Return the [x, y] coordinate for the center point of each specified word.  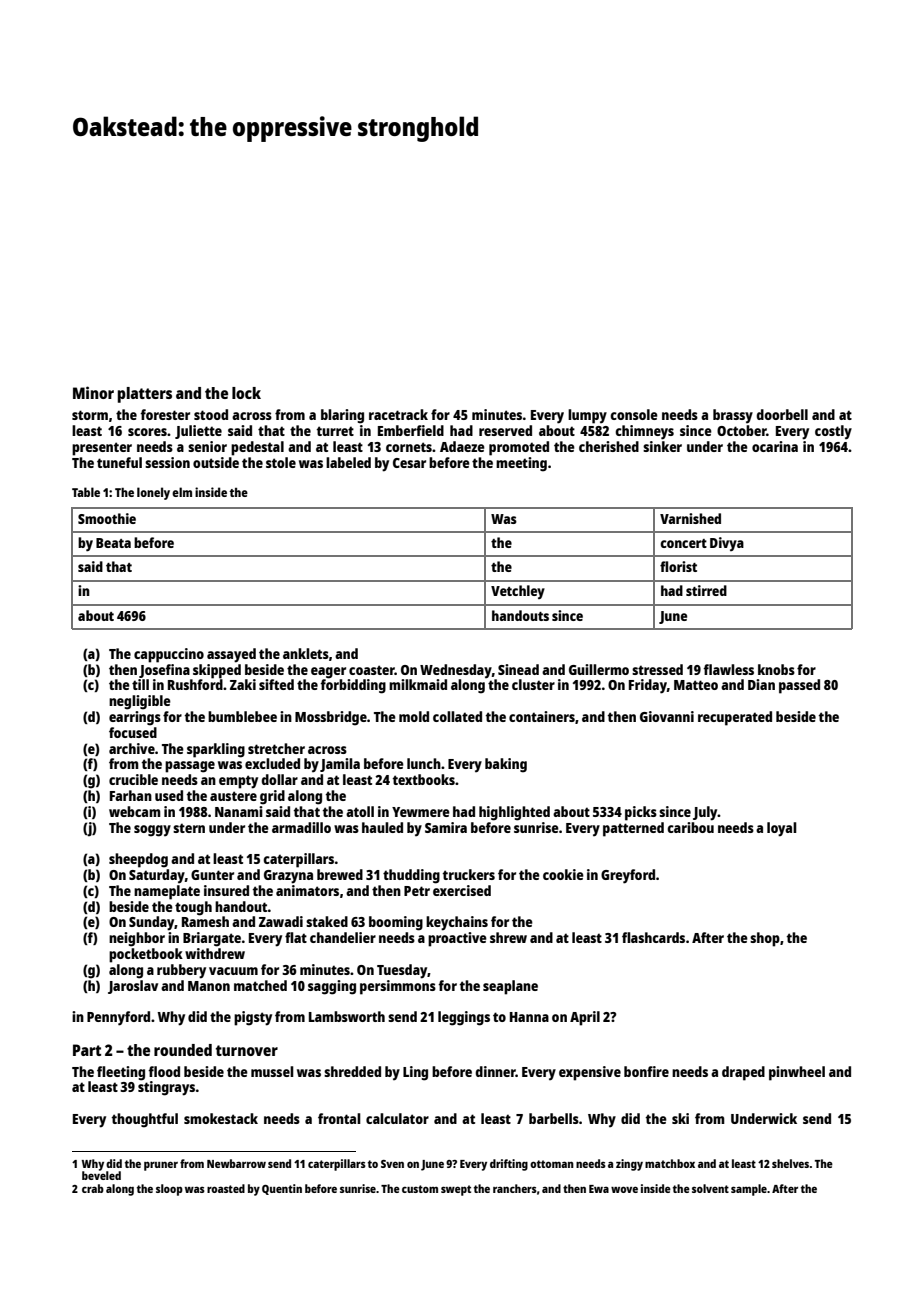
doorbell [782, 414]
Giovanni [667, 716]
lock [246, 393]
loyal [782, 829]
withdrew [215, 953]
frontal [339, 1118]
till [140, 684]
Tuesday [402, 971]
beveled [101, 1175]
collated [457, 716]
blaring [342, 416]
